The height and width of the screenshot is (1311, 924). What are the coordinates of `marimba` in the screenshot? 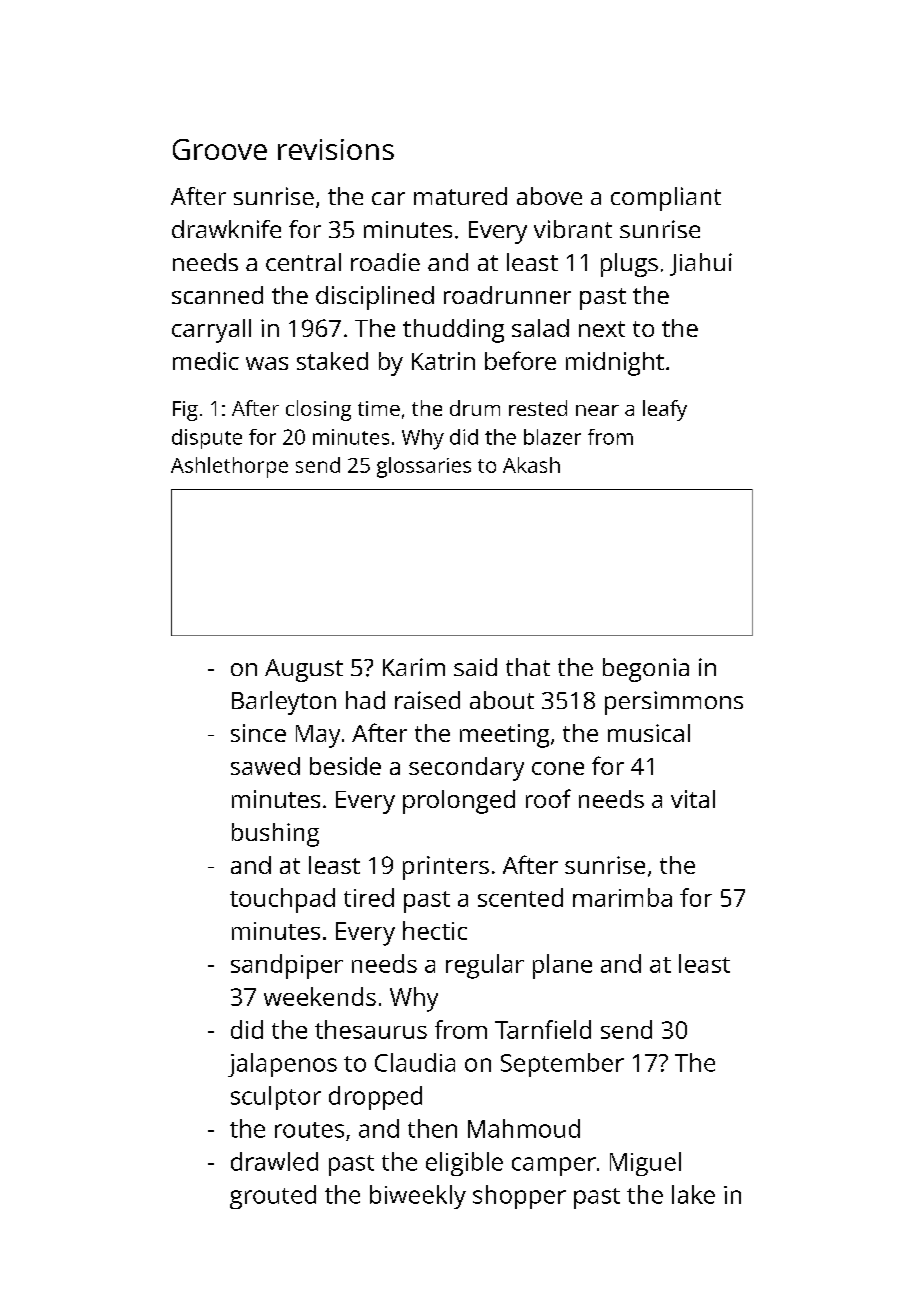 It's located at (622, 897).
